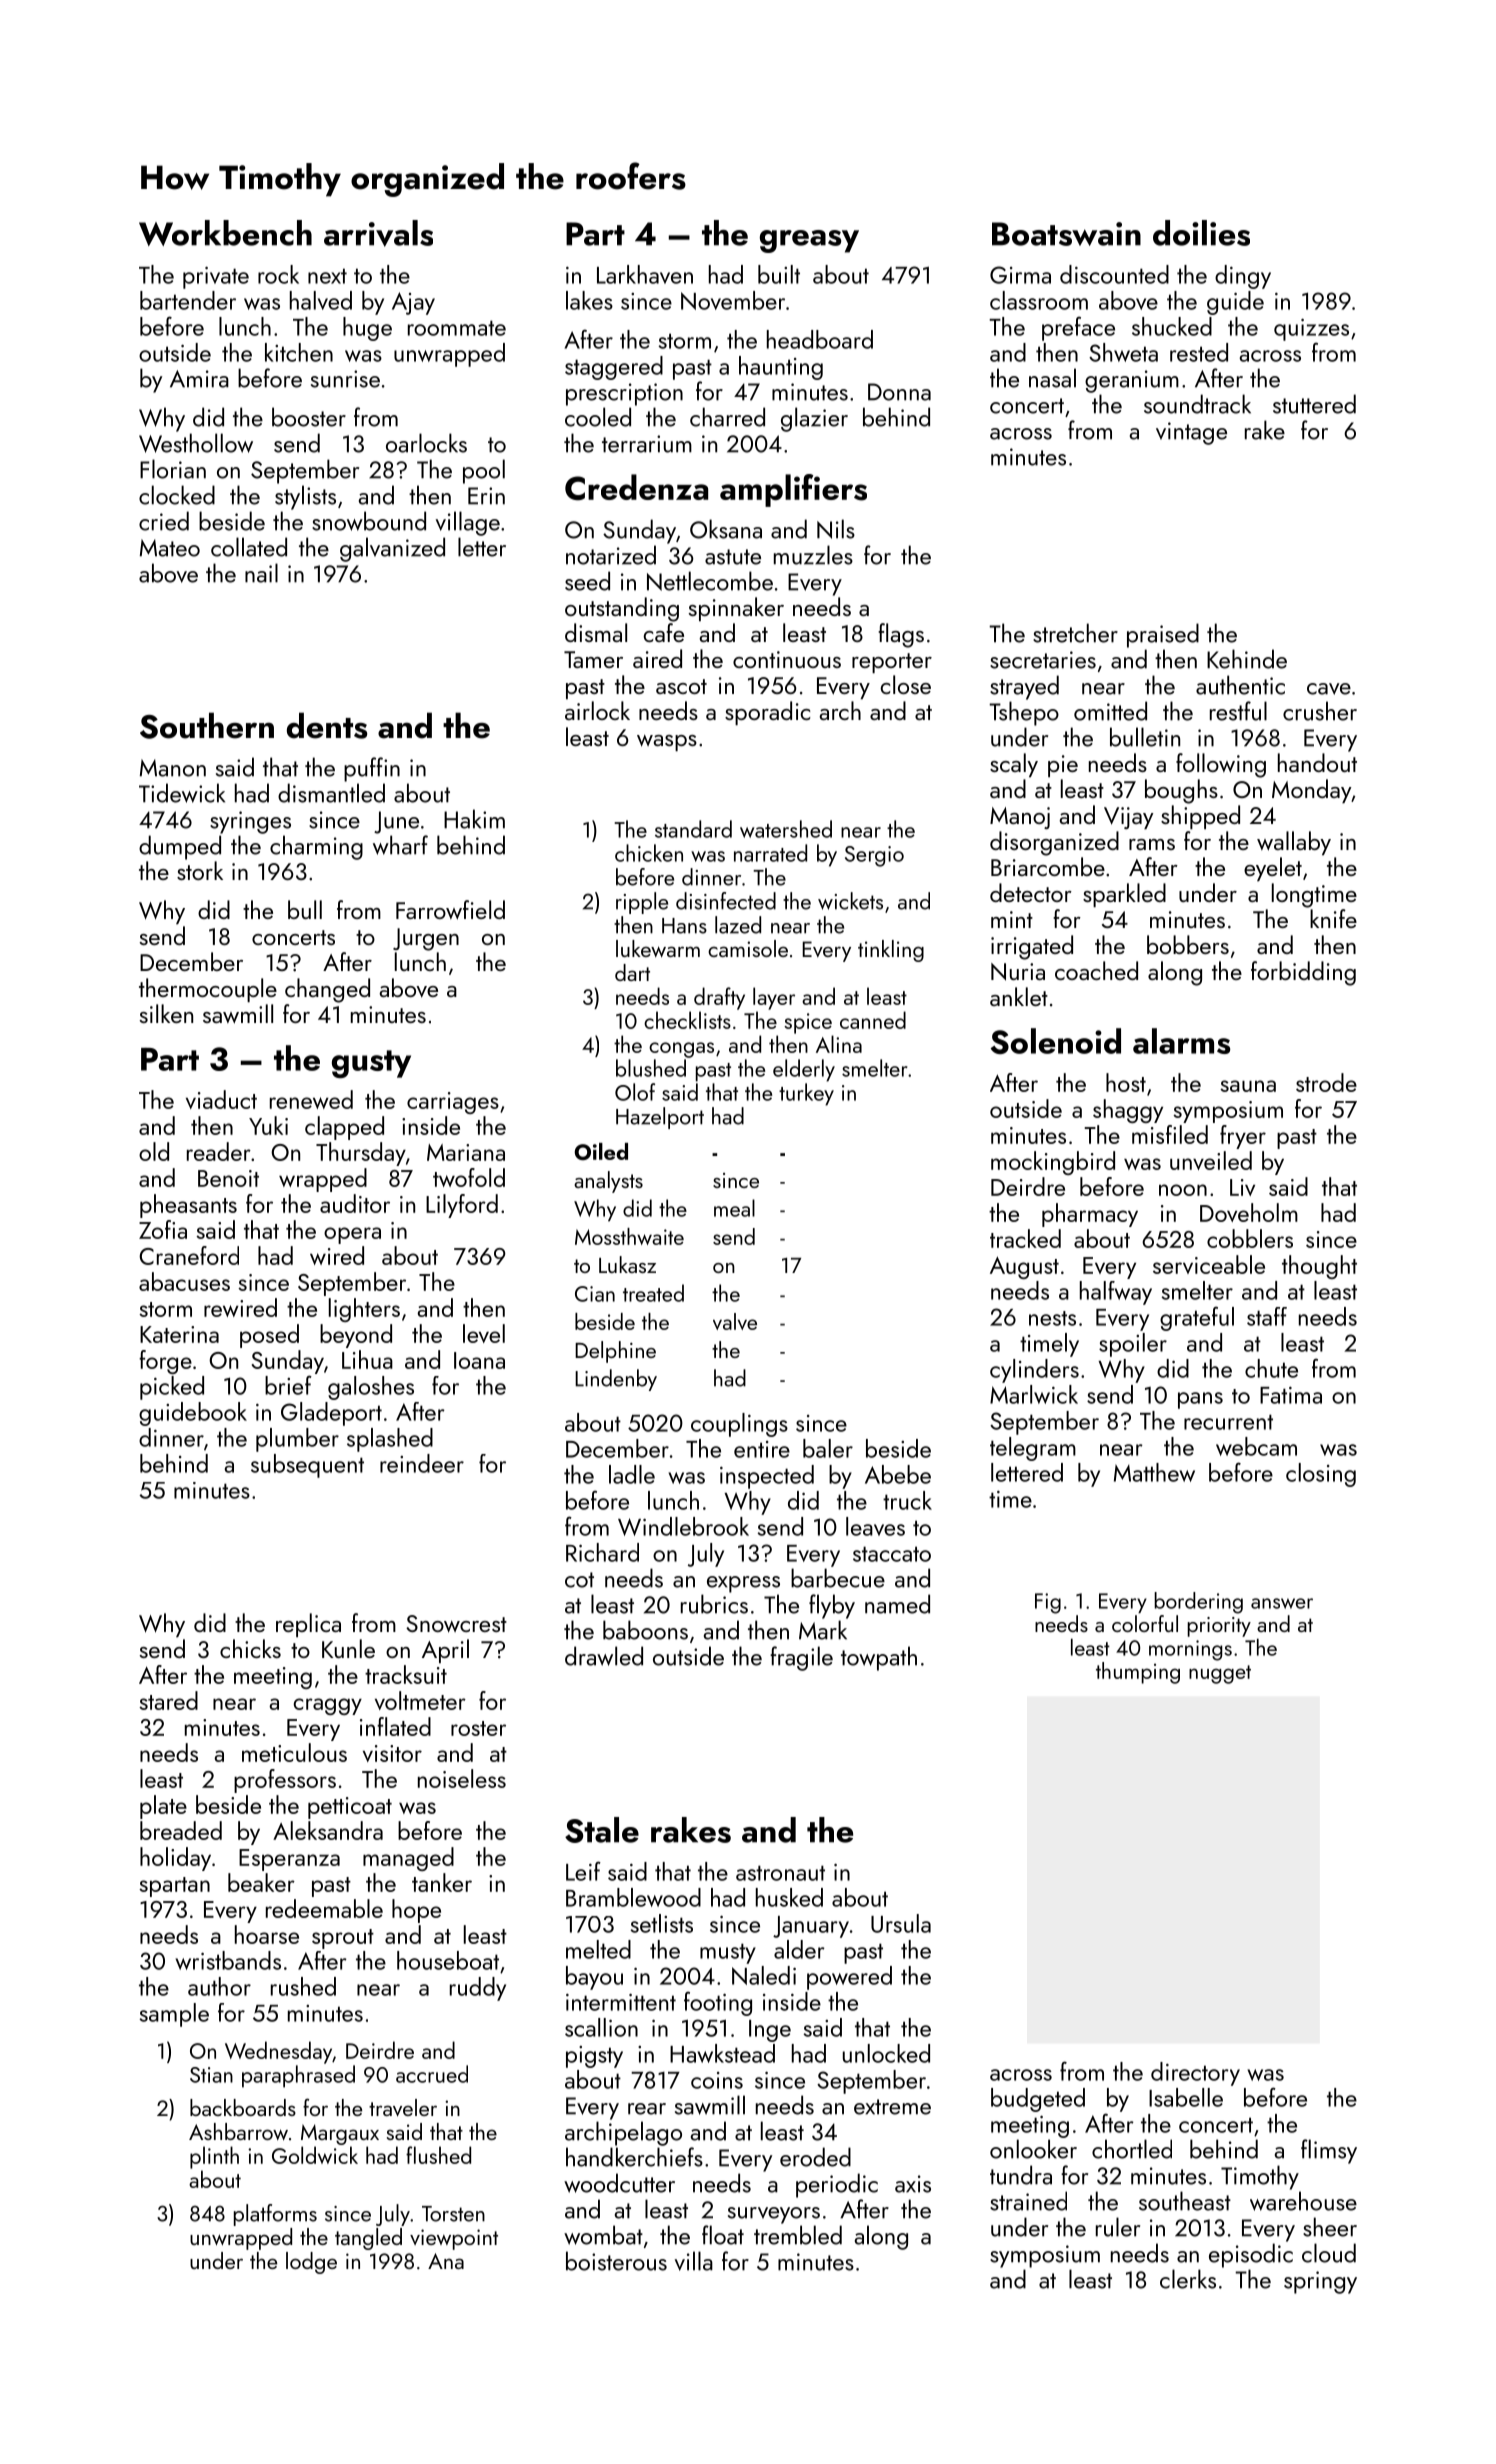  What do you see at coordinates (163, 1807) in the document?
I see `plate` at bounding box center [163, 1807].
